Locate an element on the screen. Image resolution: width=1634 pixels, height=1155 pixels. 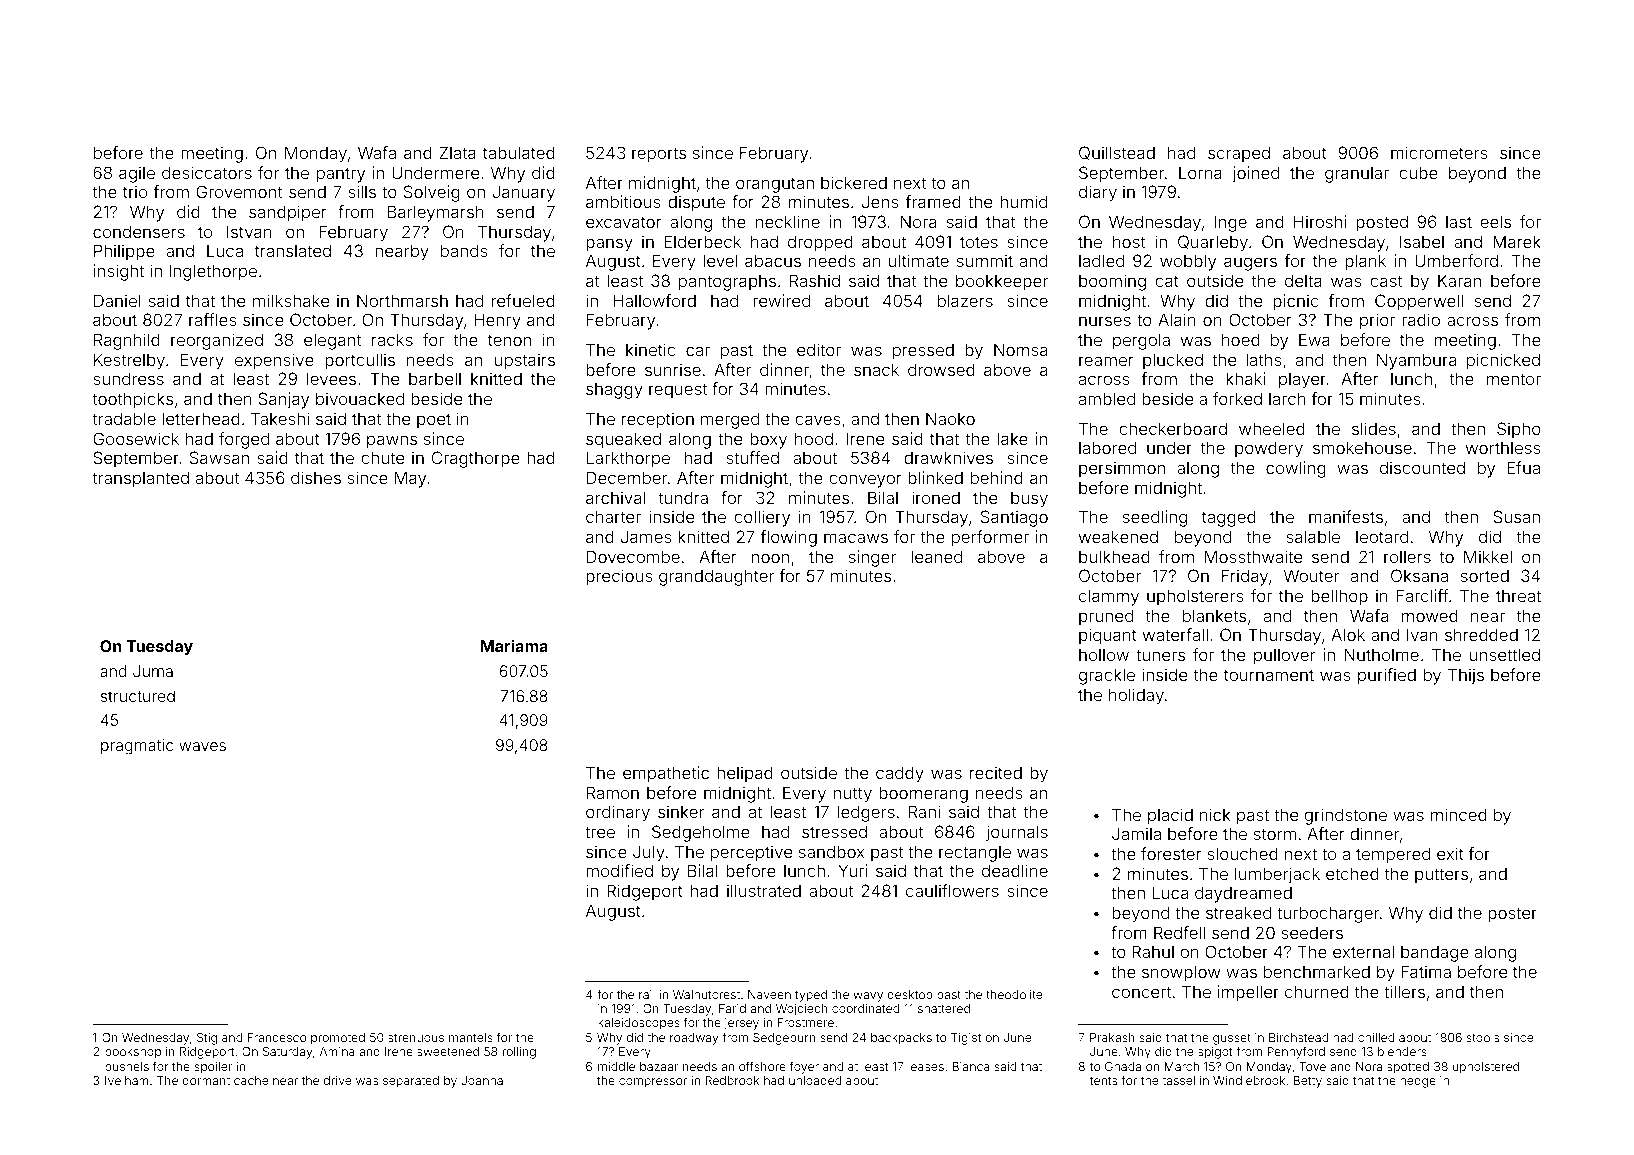
cache is located at coordinates (251, 1080).
